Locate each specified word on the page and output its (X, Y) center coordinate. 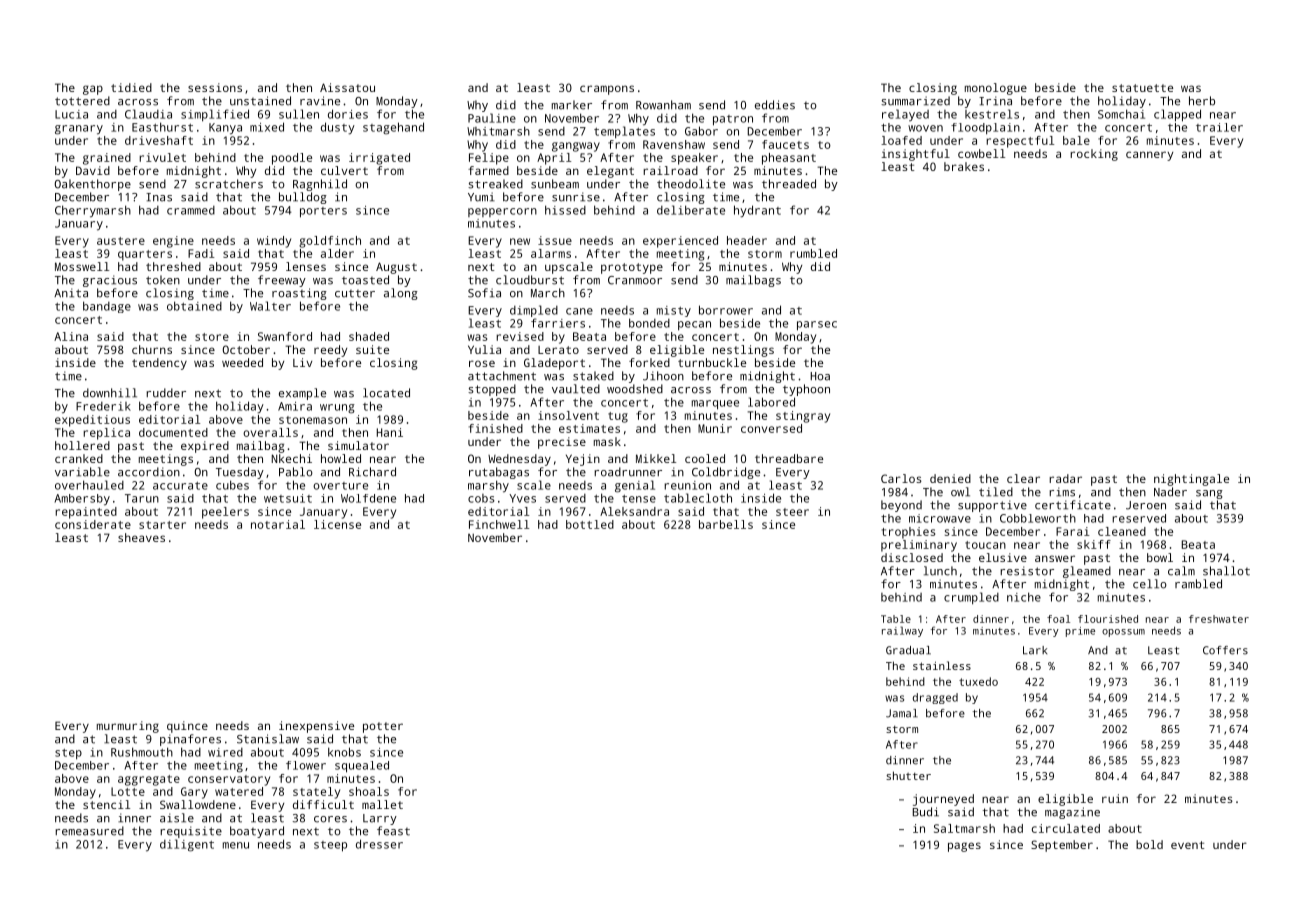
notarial (278, 524)
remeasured (89, 831)
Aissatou (347, 87)
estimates (589, 428)
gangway (576, 147)
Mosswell (82, 266)
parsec (817, 326)
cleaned (1122, 531)
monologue (996, 89)
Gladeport (554, 364)
